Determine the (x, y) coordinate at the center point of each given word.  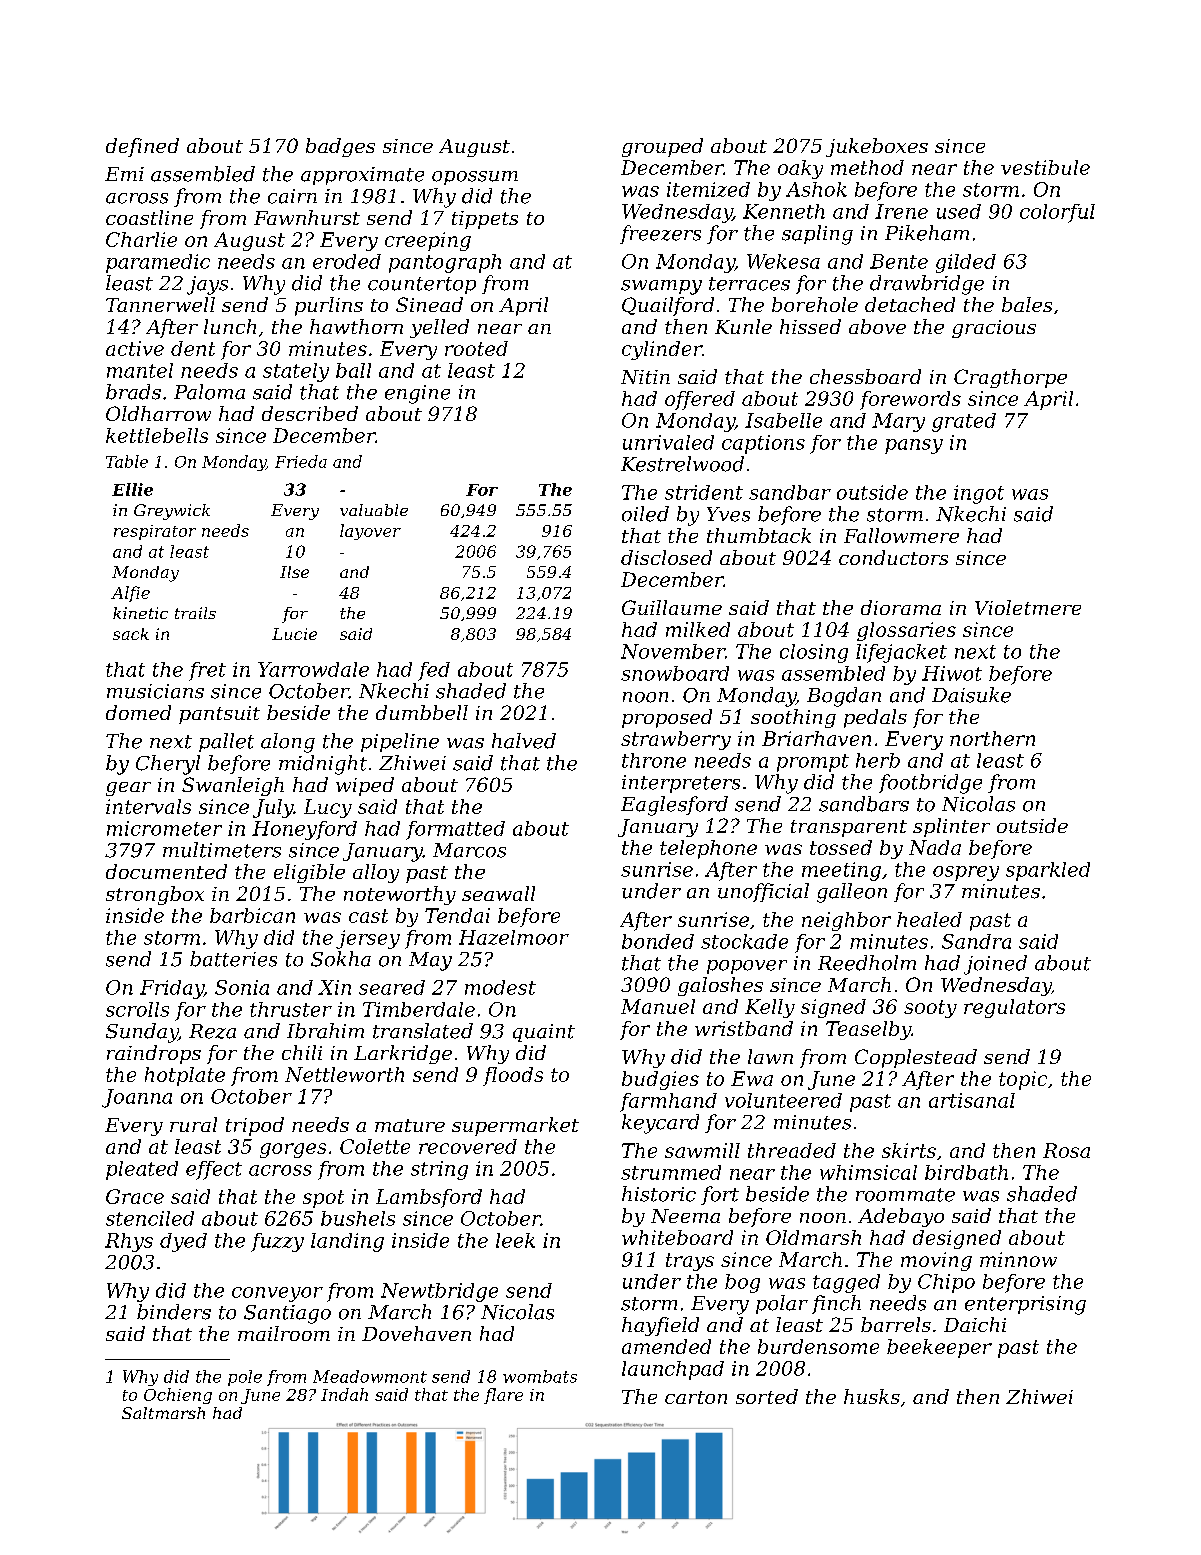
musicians (155, 691)
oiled (645, 514)
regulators (1014, 1008)
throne (654, 760)
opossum (475, 178)
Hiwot (952, 673)
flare (503, 1396)
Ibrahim (325, 1031)
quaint (544, 1033)
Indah (344, 1394)
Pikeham (927, 233)
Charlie (141, 239)
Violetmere (1028, 607)
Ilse (294, 572)
